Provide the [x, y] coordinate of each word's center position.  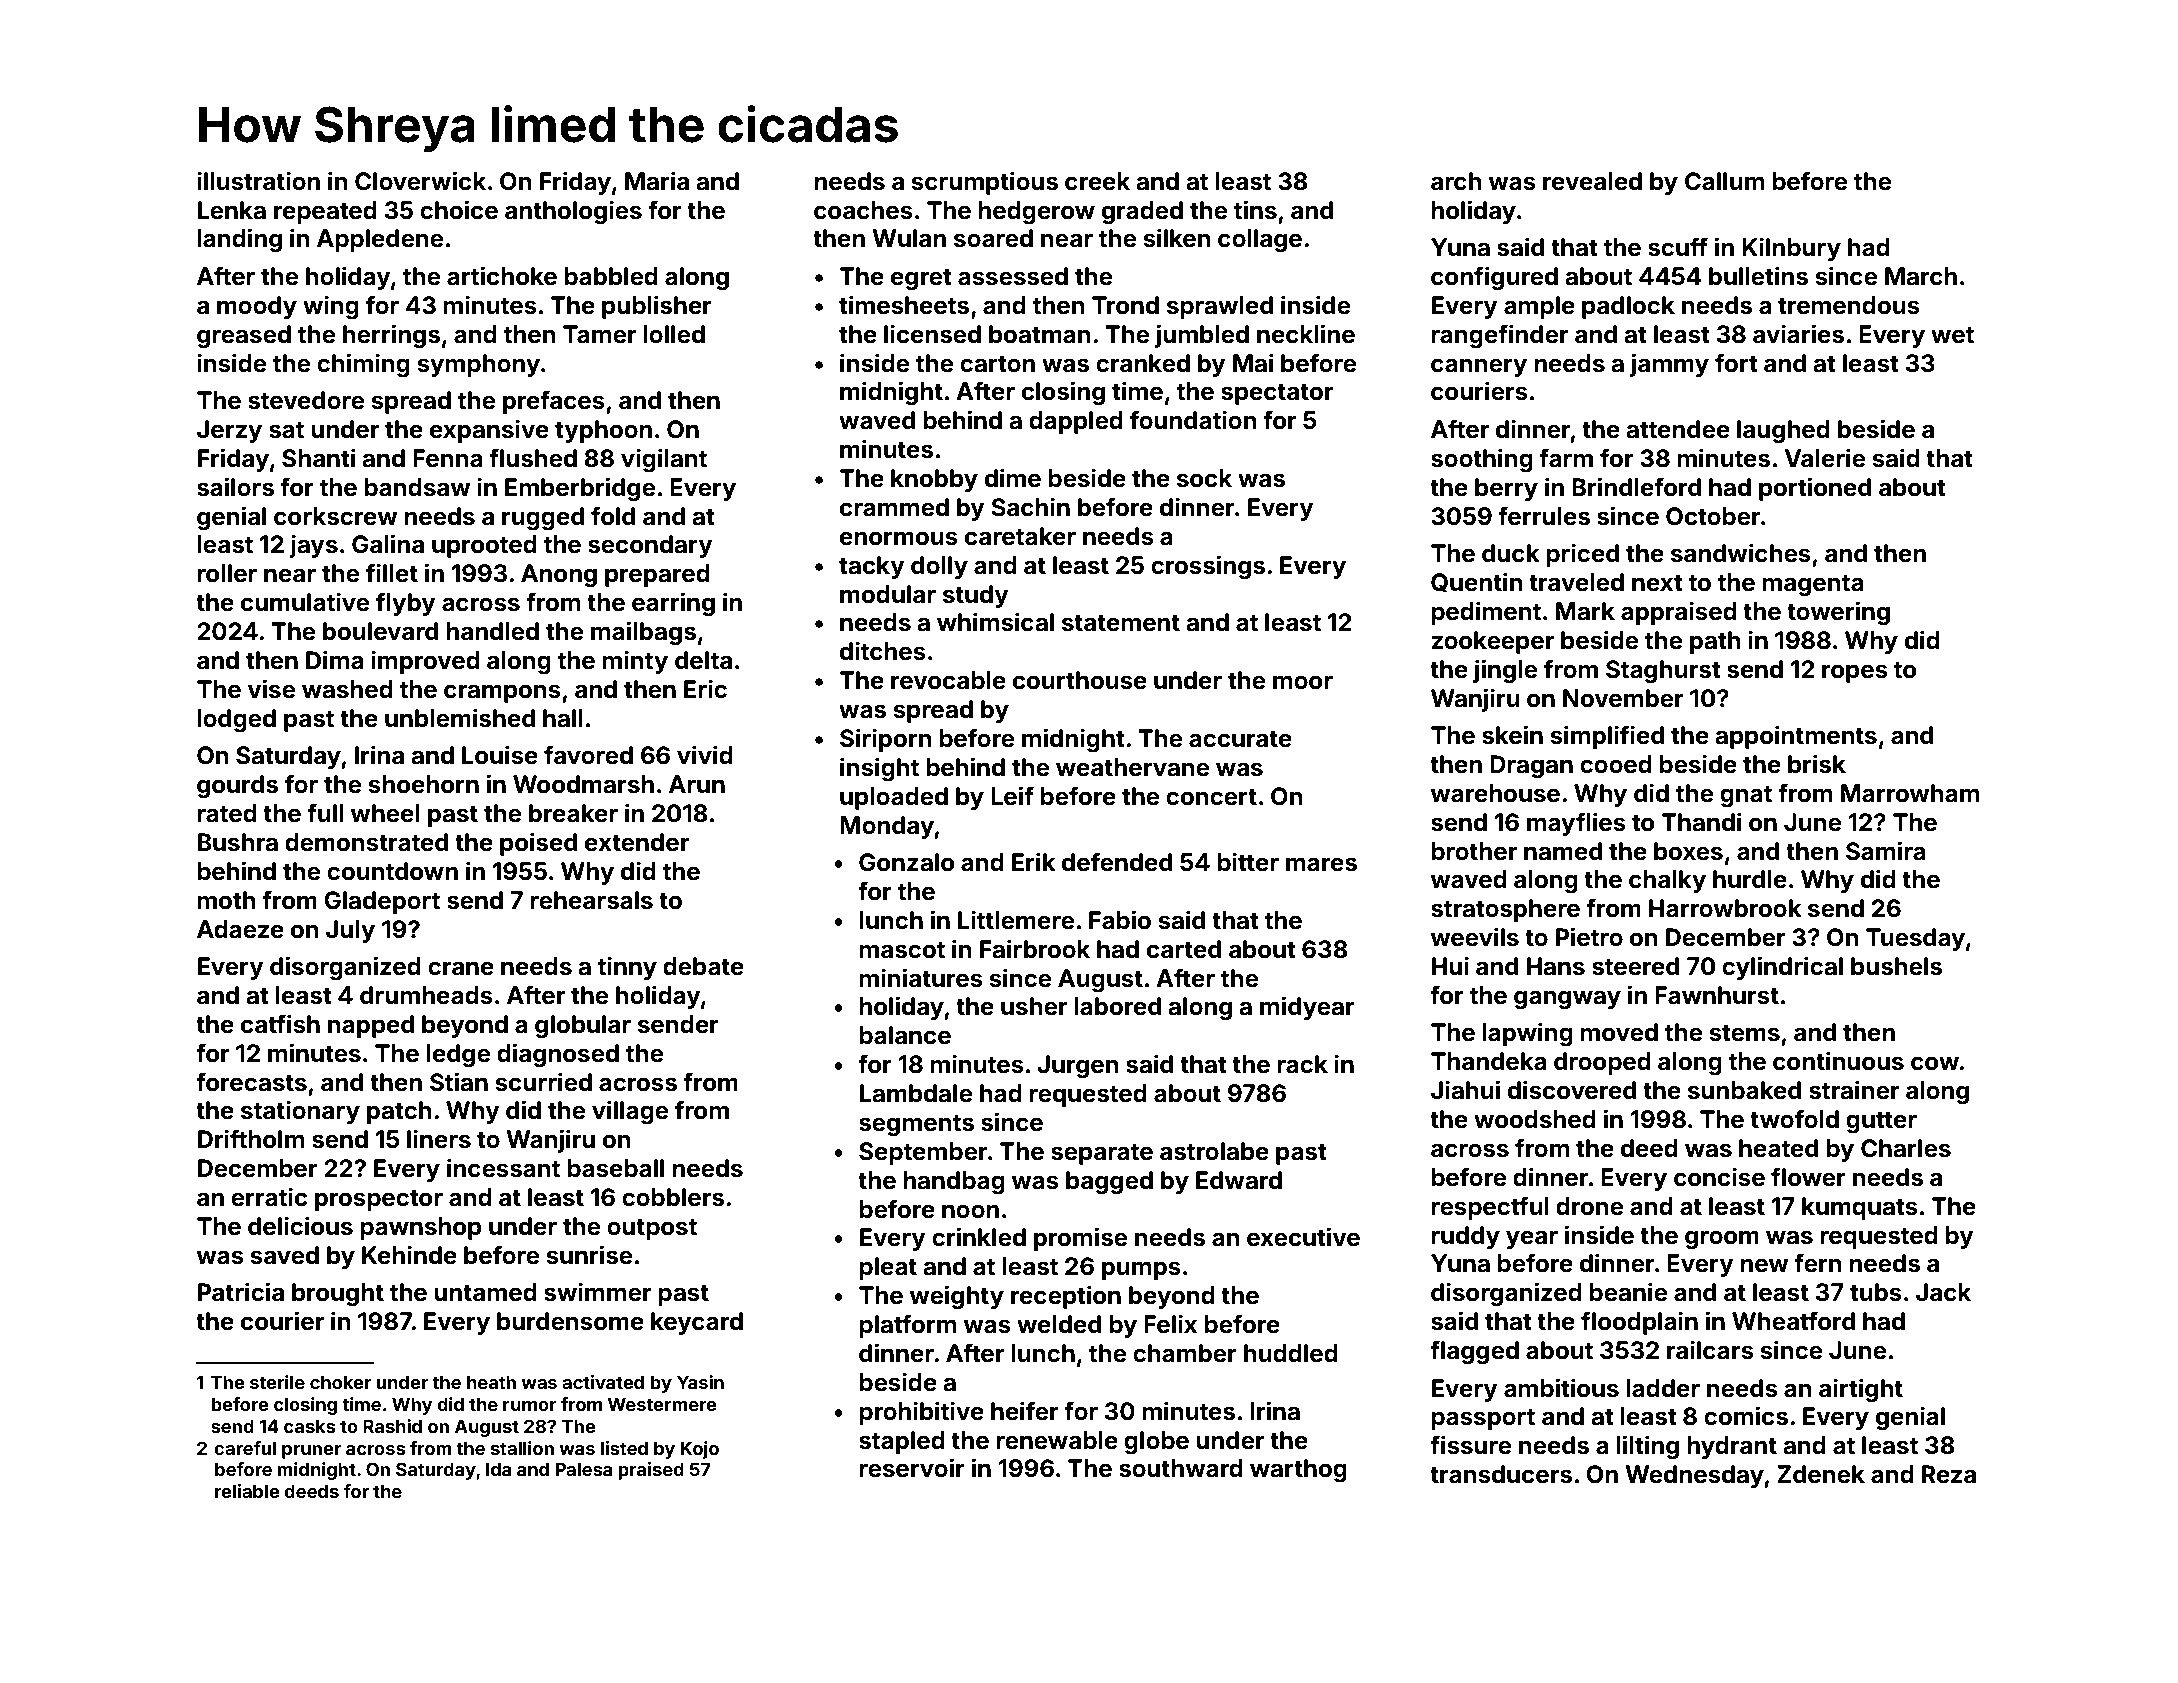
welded [1059, 1324]
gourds [237, 786]
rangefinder [1500, 336]
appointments [1796, 737]
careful [245, 1448]
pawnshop [421, 1228]
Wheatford [1793, 1321]
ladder [1663, 1388]
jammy [1669, 365]
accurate [1240, 739]
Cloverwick [420, 181]
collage [1260, 240]
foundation [1193, 420]
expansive [489, 431]
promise [1080, 1239]
